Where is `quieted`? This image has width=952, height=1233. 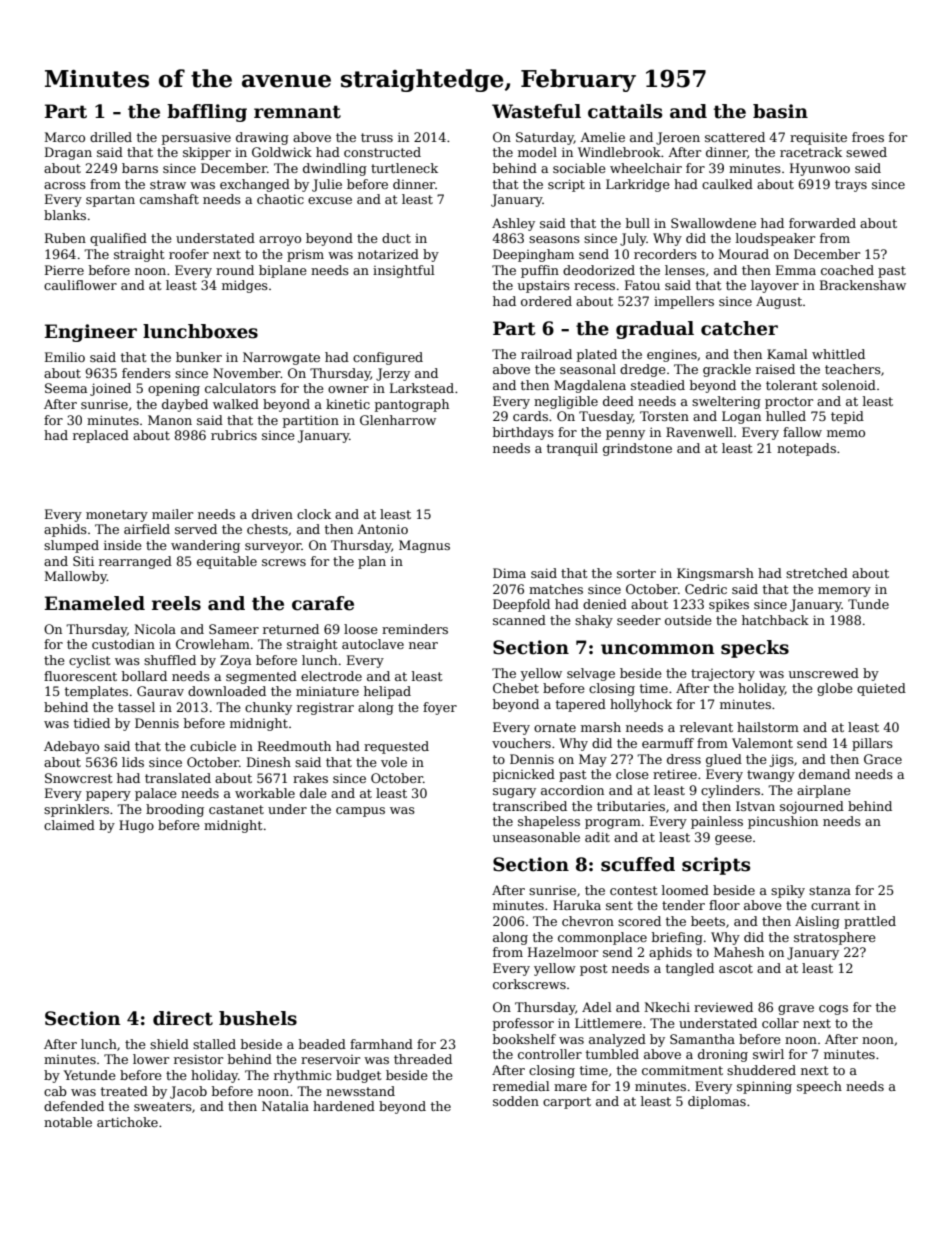
quieted is located at coordinates (881, 689).
